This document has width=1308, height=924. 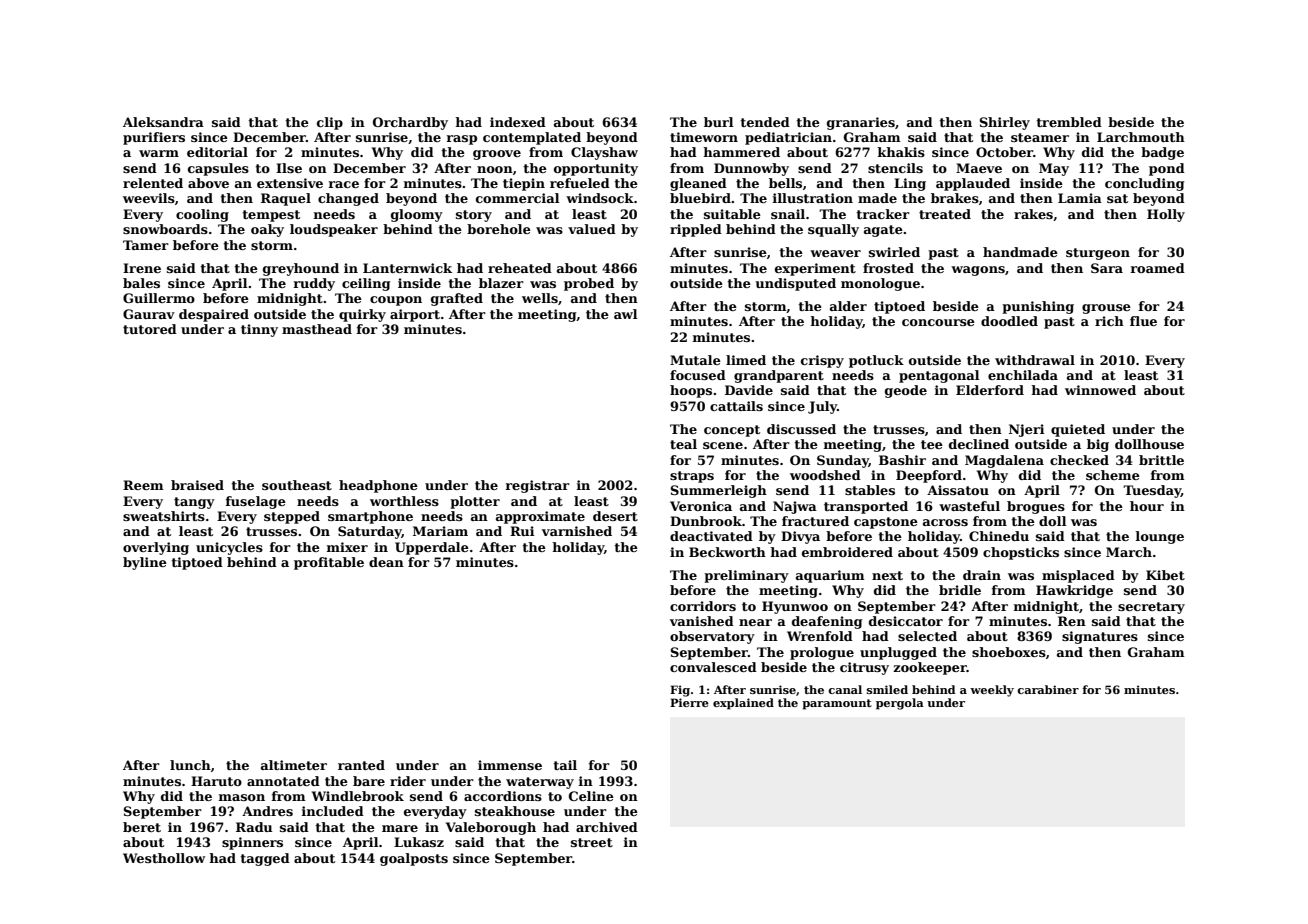 What do you see at coordinates (906, 391) in the document?
I see `geode` at bounding box center [906, 391].
